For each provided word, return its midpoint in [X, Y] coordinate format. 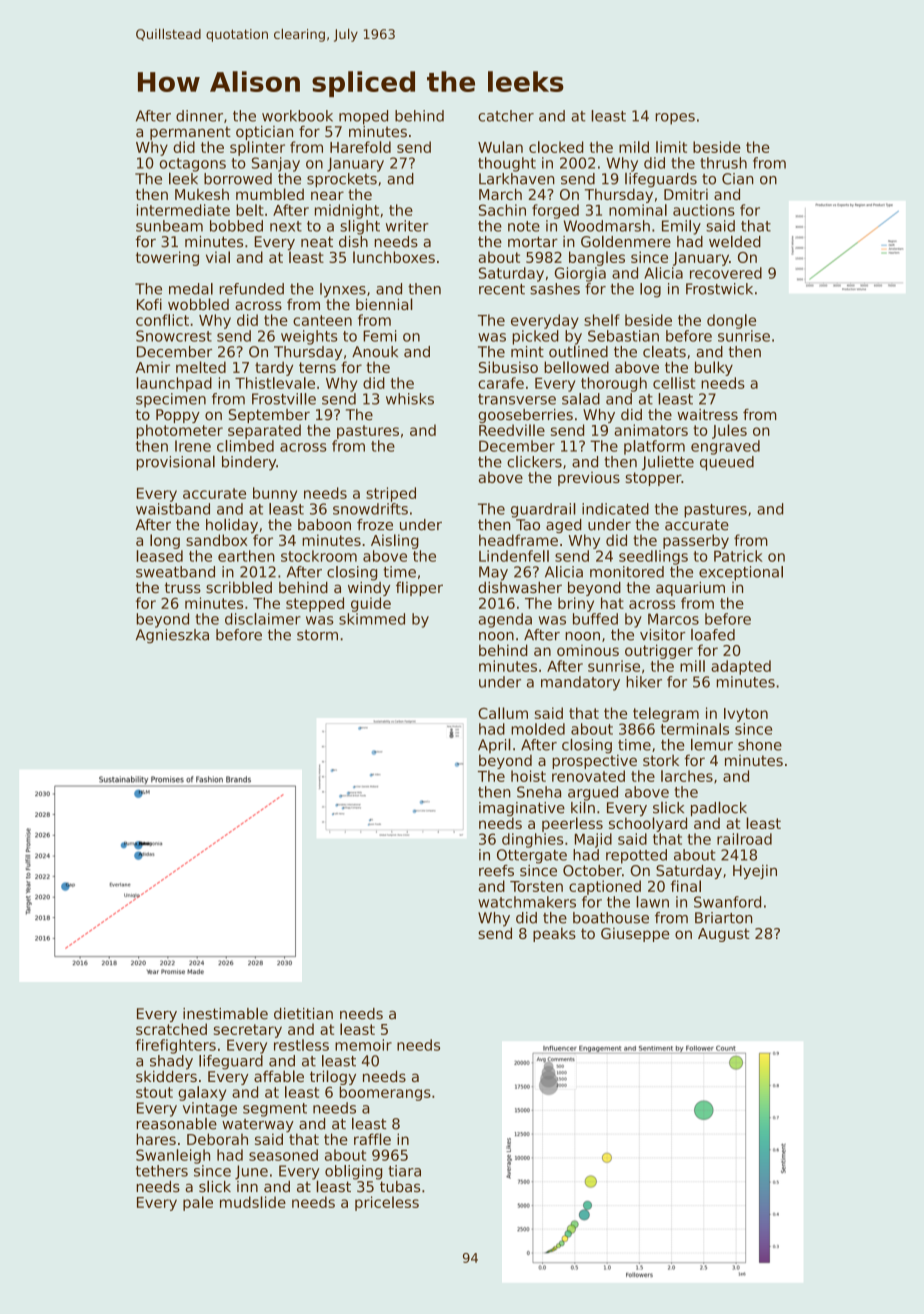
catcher [506, 116]
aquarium [690, 589]
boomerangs [385, 1093]
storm [317, 635]
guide [371, 604]
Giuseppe [635, 934]
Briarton [723, 918]
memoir [363, 1045]
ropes [675, 119]
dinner [199, 116]
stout [154, 1092]
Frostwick [719, 289]
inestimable [225, 1014]
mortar [533, 242]
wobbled [198, 304]
